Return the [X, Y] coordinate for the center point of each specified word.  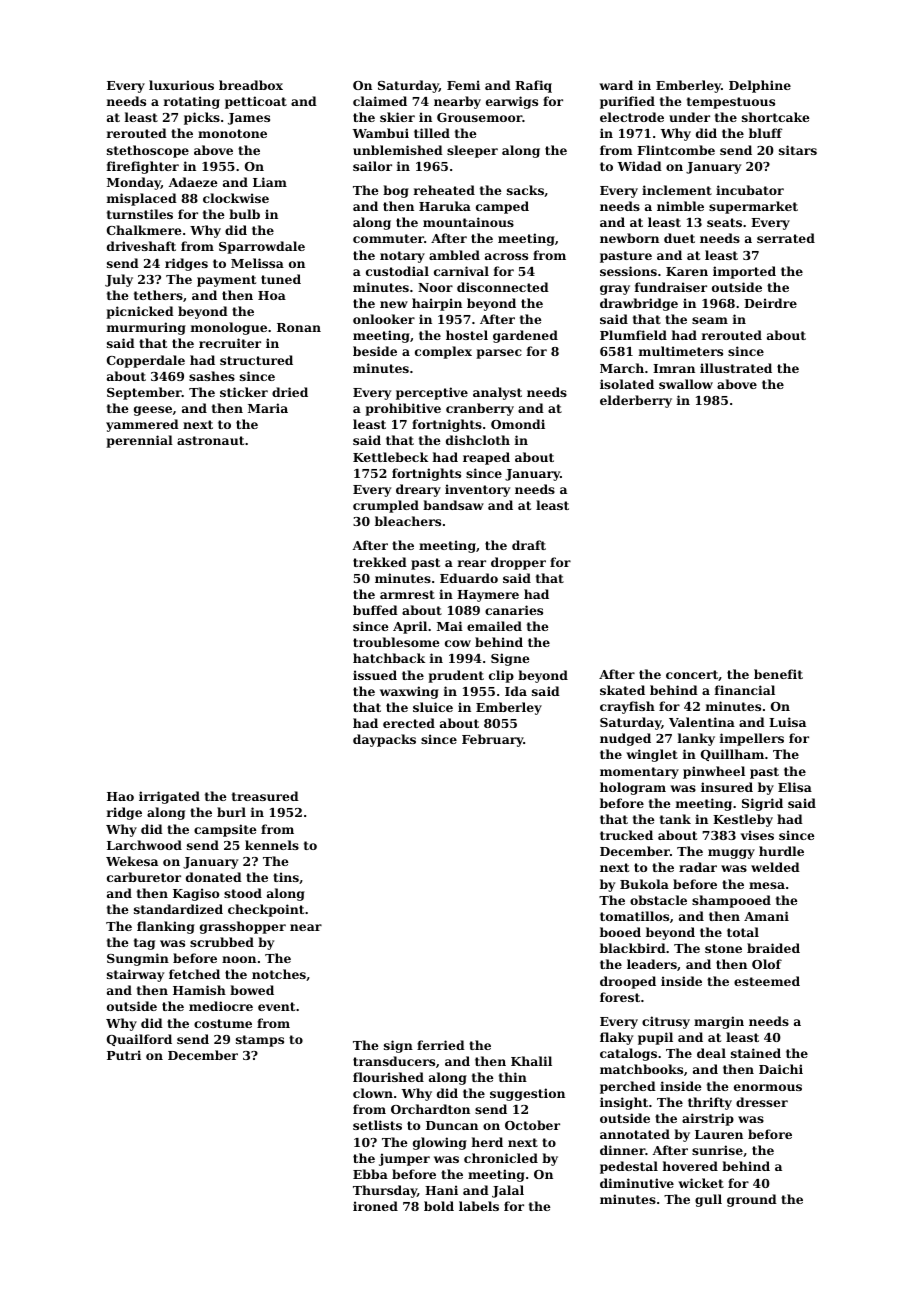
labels [479, 1206]
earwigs [512, 102]
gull [708, 1200]
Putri [124, 1055]
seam [710, 320]
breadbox [251, 85]
